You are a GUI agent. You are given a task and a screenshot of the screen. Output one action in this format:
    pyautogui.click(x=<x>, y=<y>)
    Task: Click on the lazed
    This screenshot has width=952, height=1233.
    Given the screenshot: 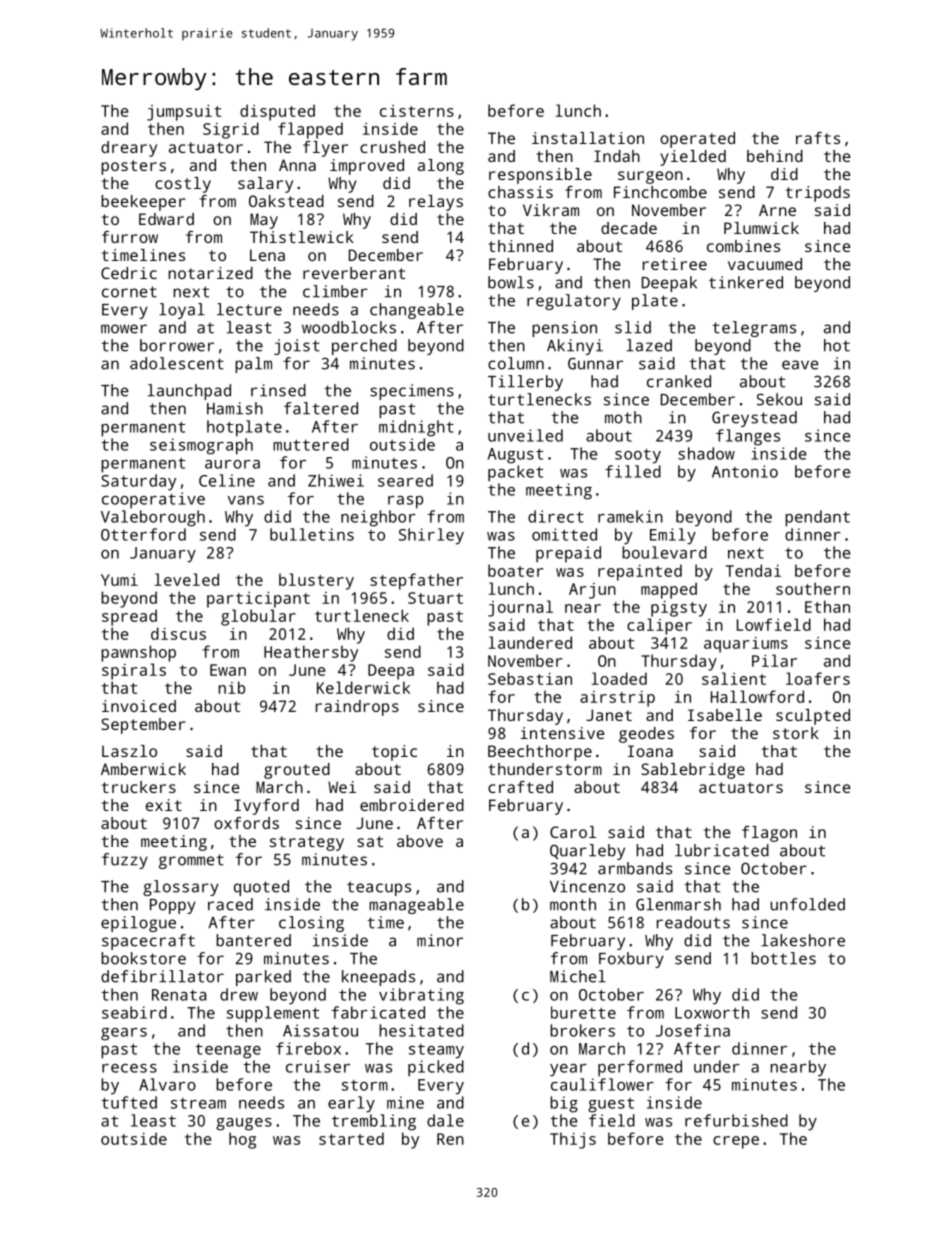 What is the action you would take?
    pyautogui.click(x=649, y=345)
